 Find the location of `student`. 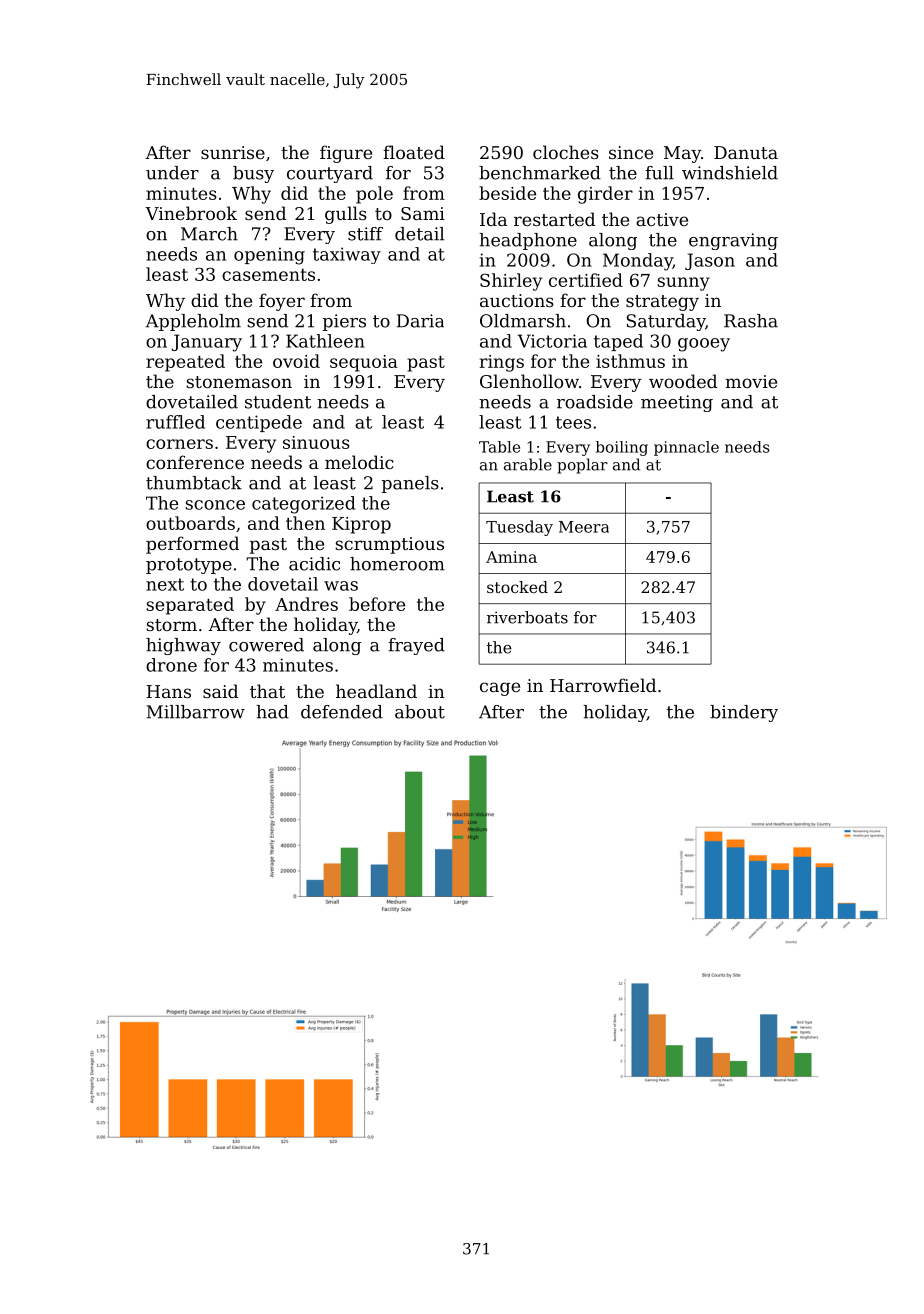

student is located at coordinates (278, 402).
